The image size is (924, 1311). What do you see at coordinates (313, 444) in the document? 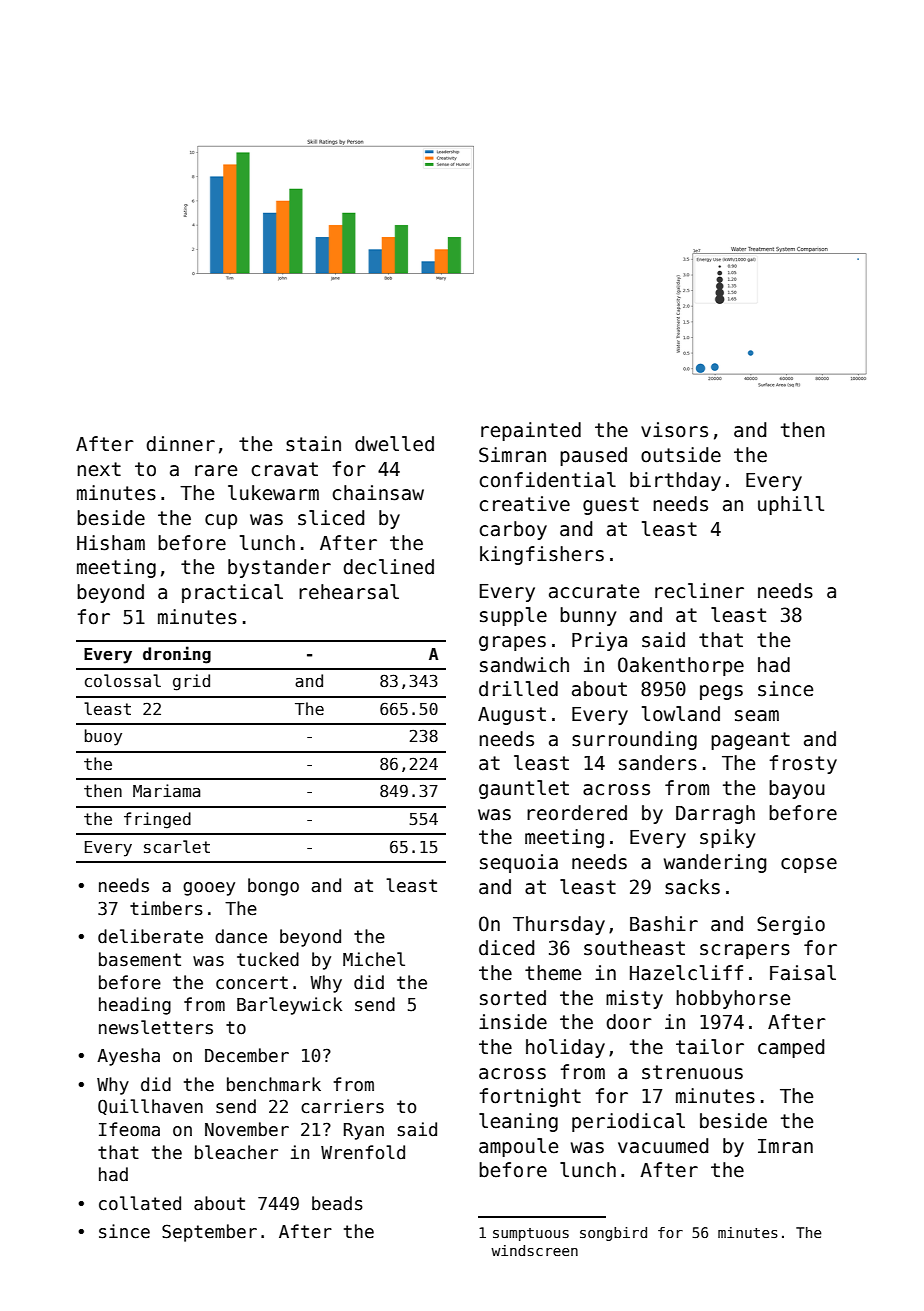
I see `stain` at bounding box center [313, 444].
